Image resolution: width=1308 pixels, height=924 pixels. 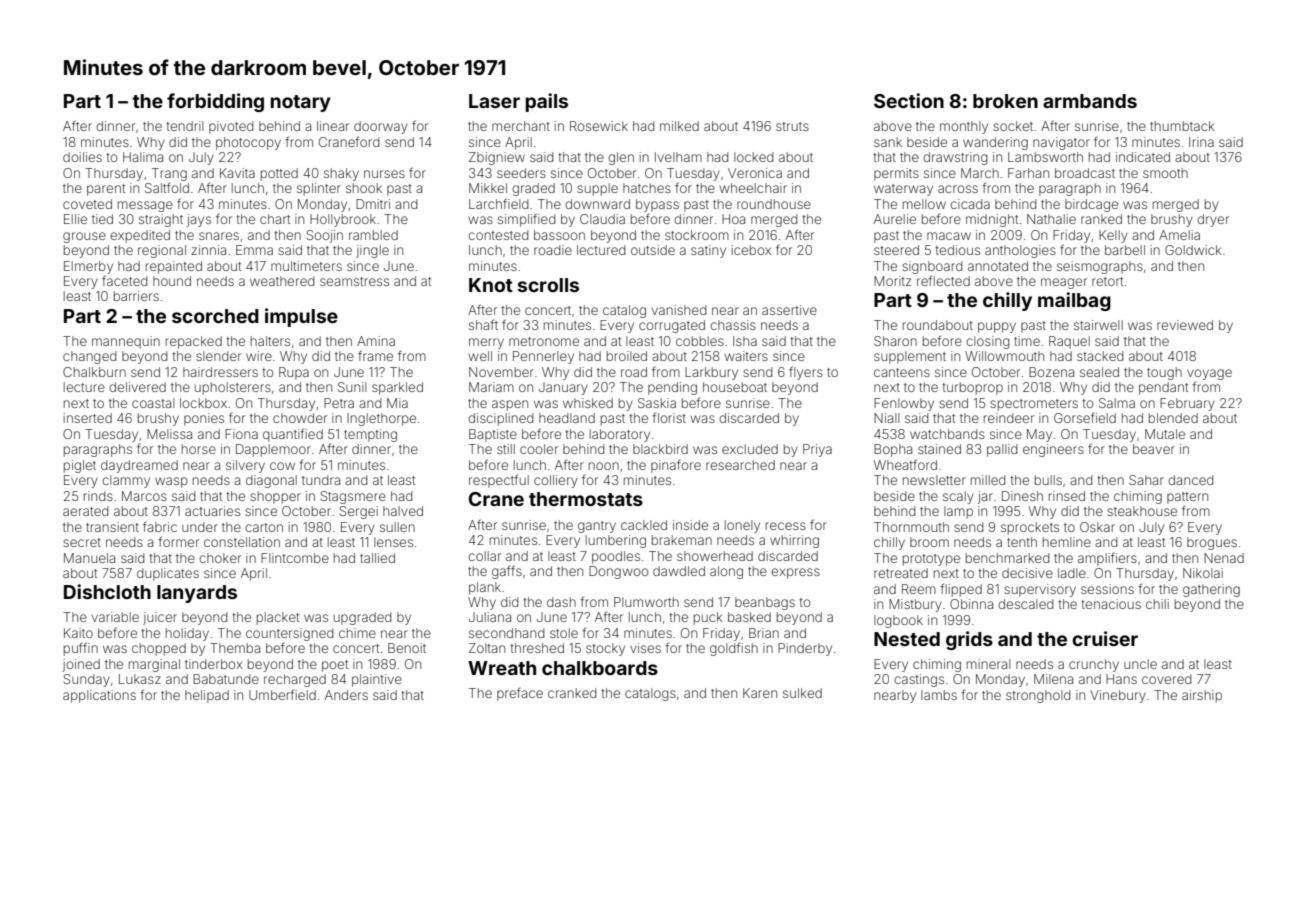 I want to click on hatches, so click(x=647, y=188).
